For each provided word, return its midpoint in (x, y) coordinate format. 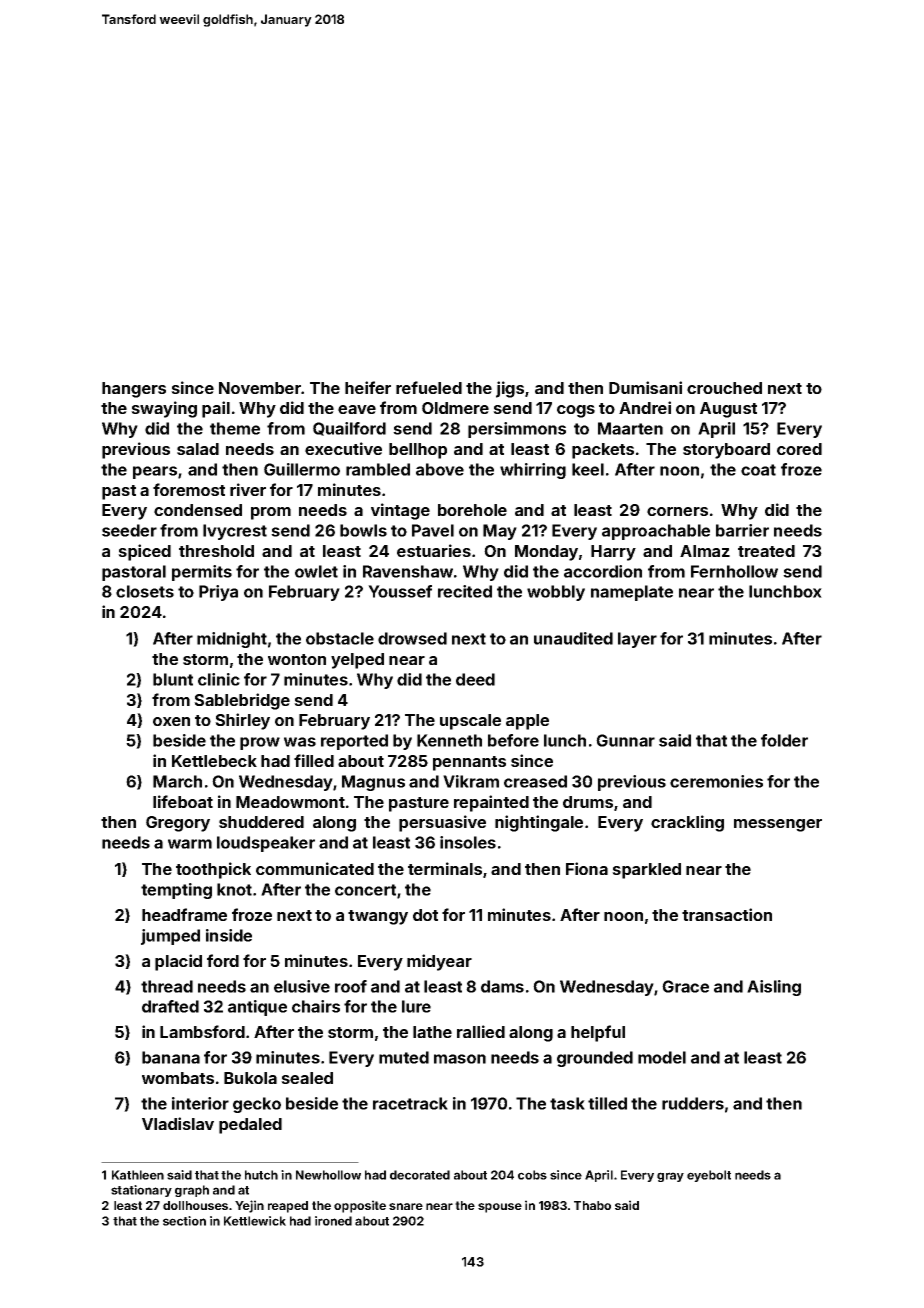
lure (416, 1006)
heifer (368, 387)
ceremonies (716, 781)
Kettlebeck (214, 761)
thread (167, 986)
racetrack (410, 1103)
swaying (164, 409)
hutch (261, 1175)
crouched (724, 388)
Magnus (373, 783)
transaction (727, 914)
